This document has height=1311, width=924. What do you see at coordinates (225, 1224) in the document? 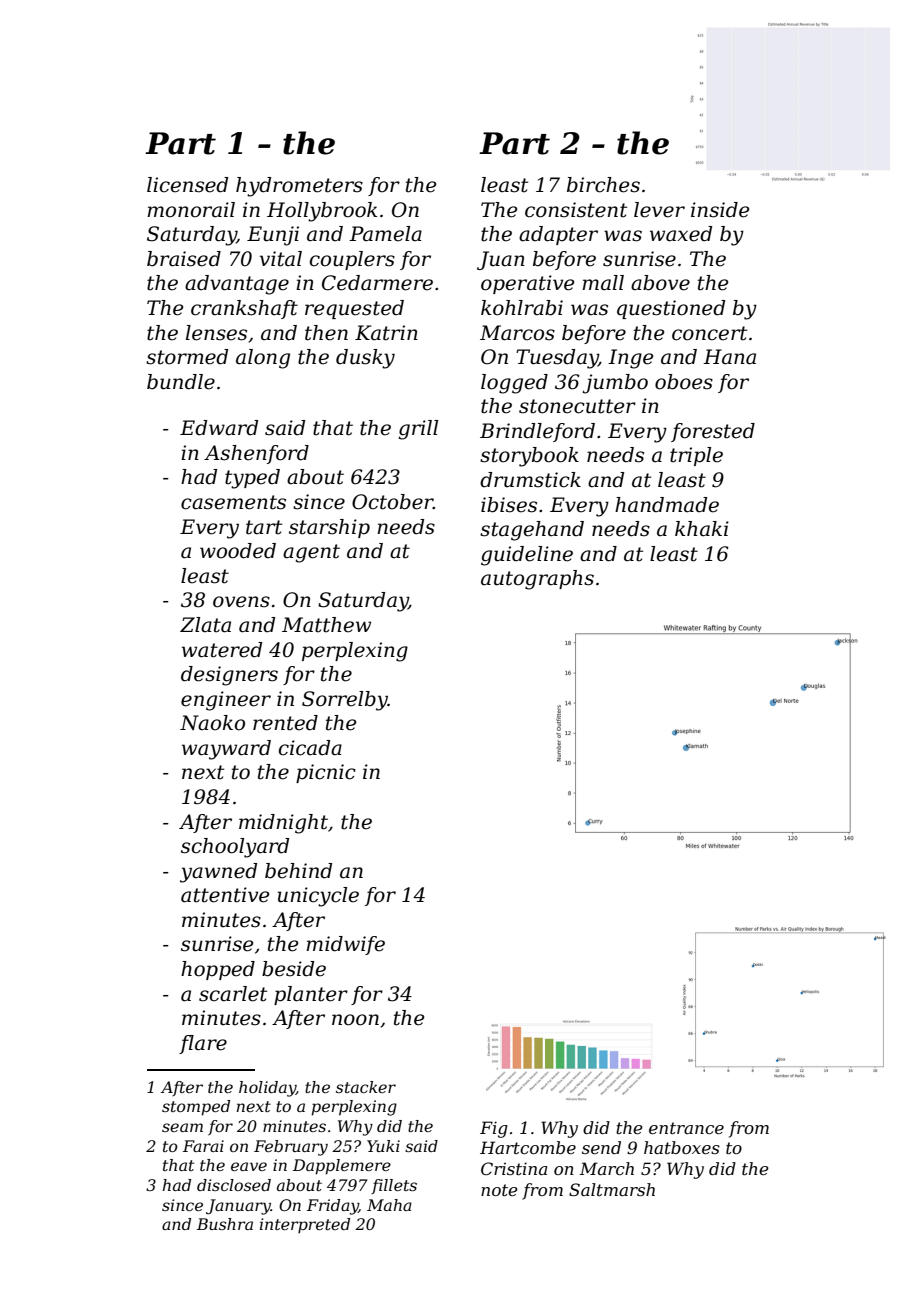
I see `Bushra` at bounding box center [225, 1224].
